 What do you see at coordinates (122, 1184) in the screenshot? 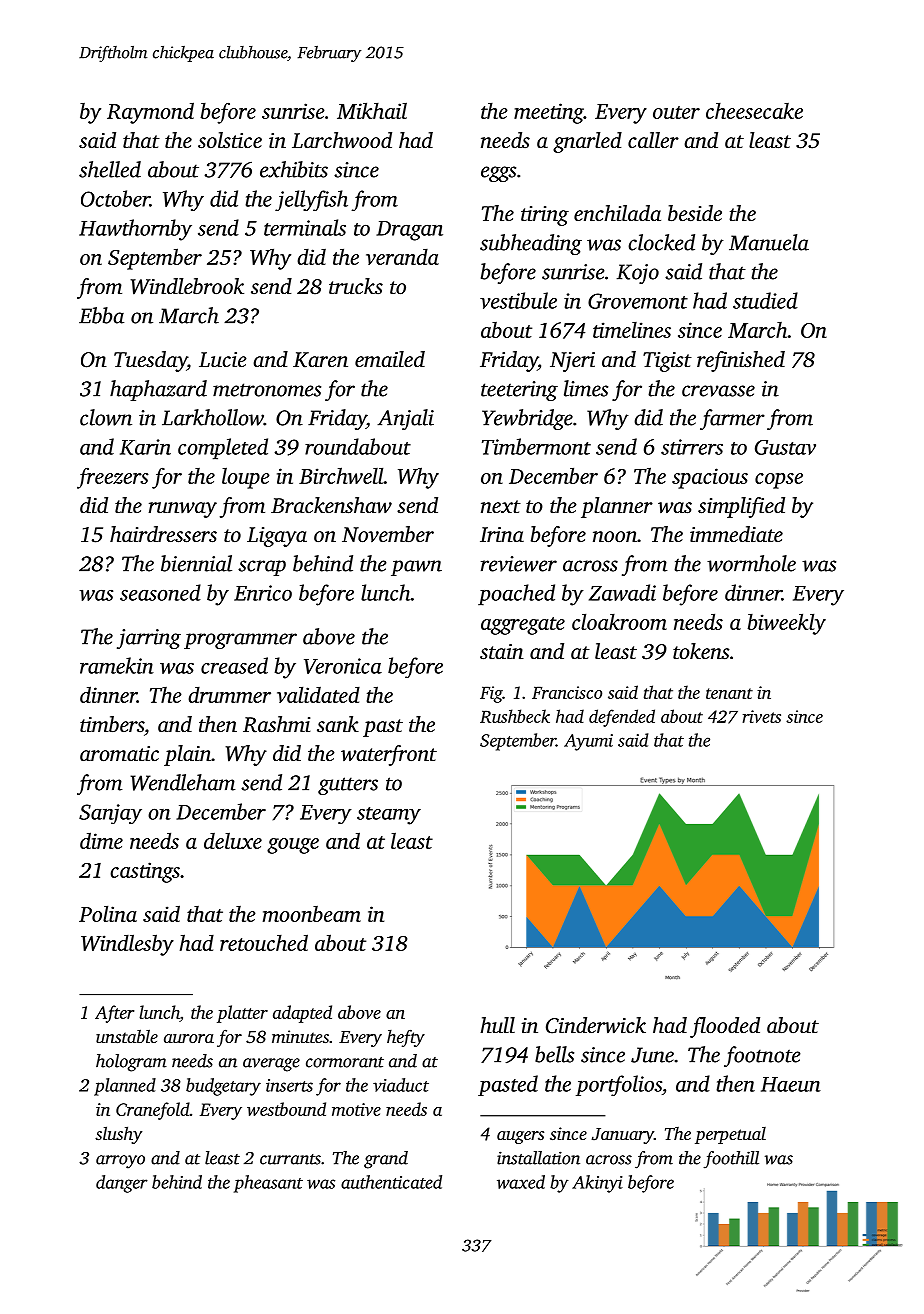
I see `danger` at bounding box center [122, 1184].
